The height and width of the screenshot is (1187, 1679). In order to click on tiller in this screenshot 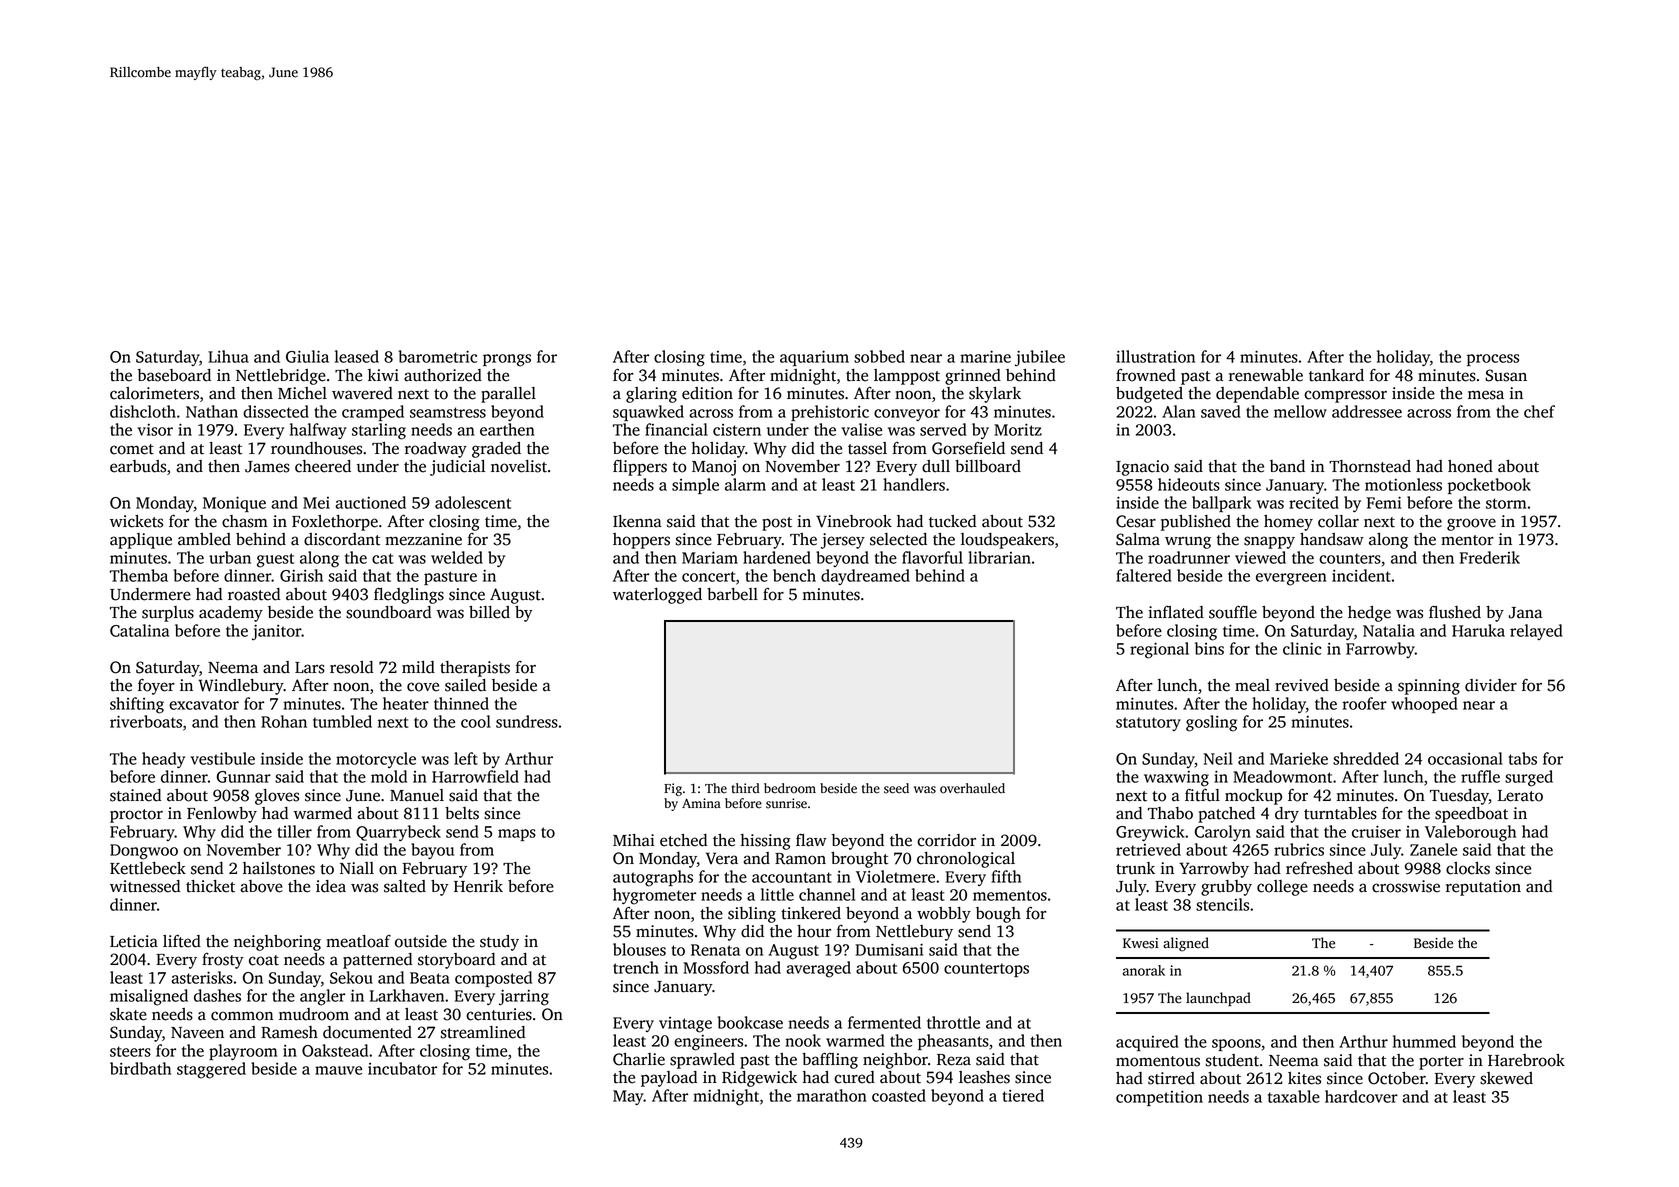, I will do `click(294, 831)`.
